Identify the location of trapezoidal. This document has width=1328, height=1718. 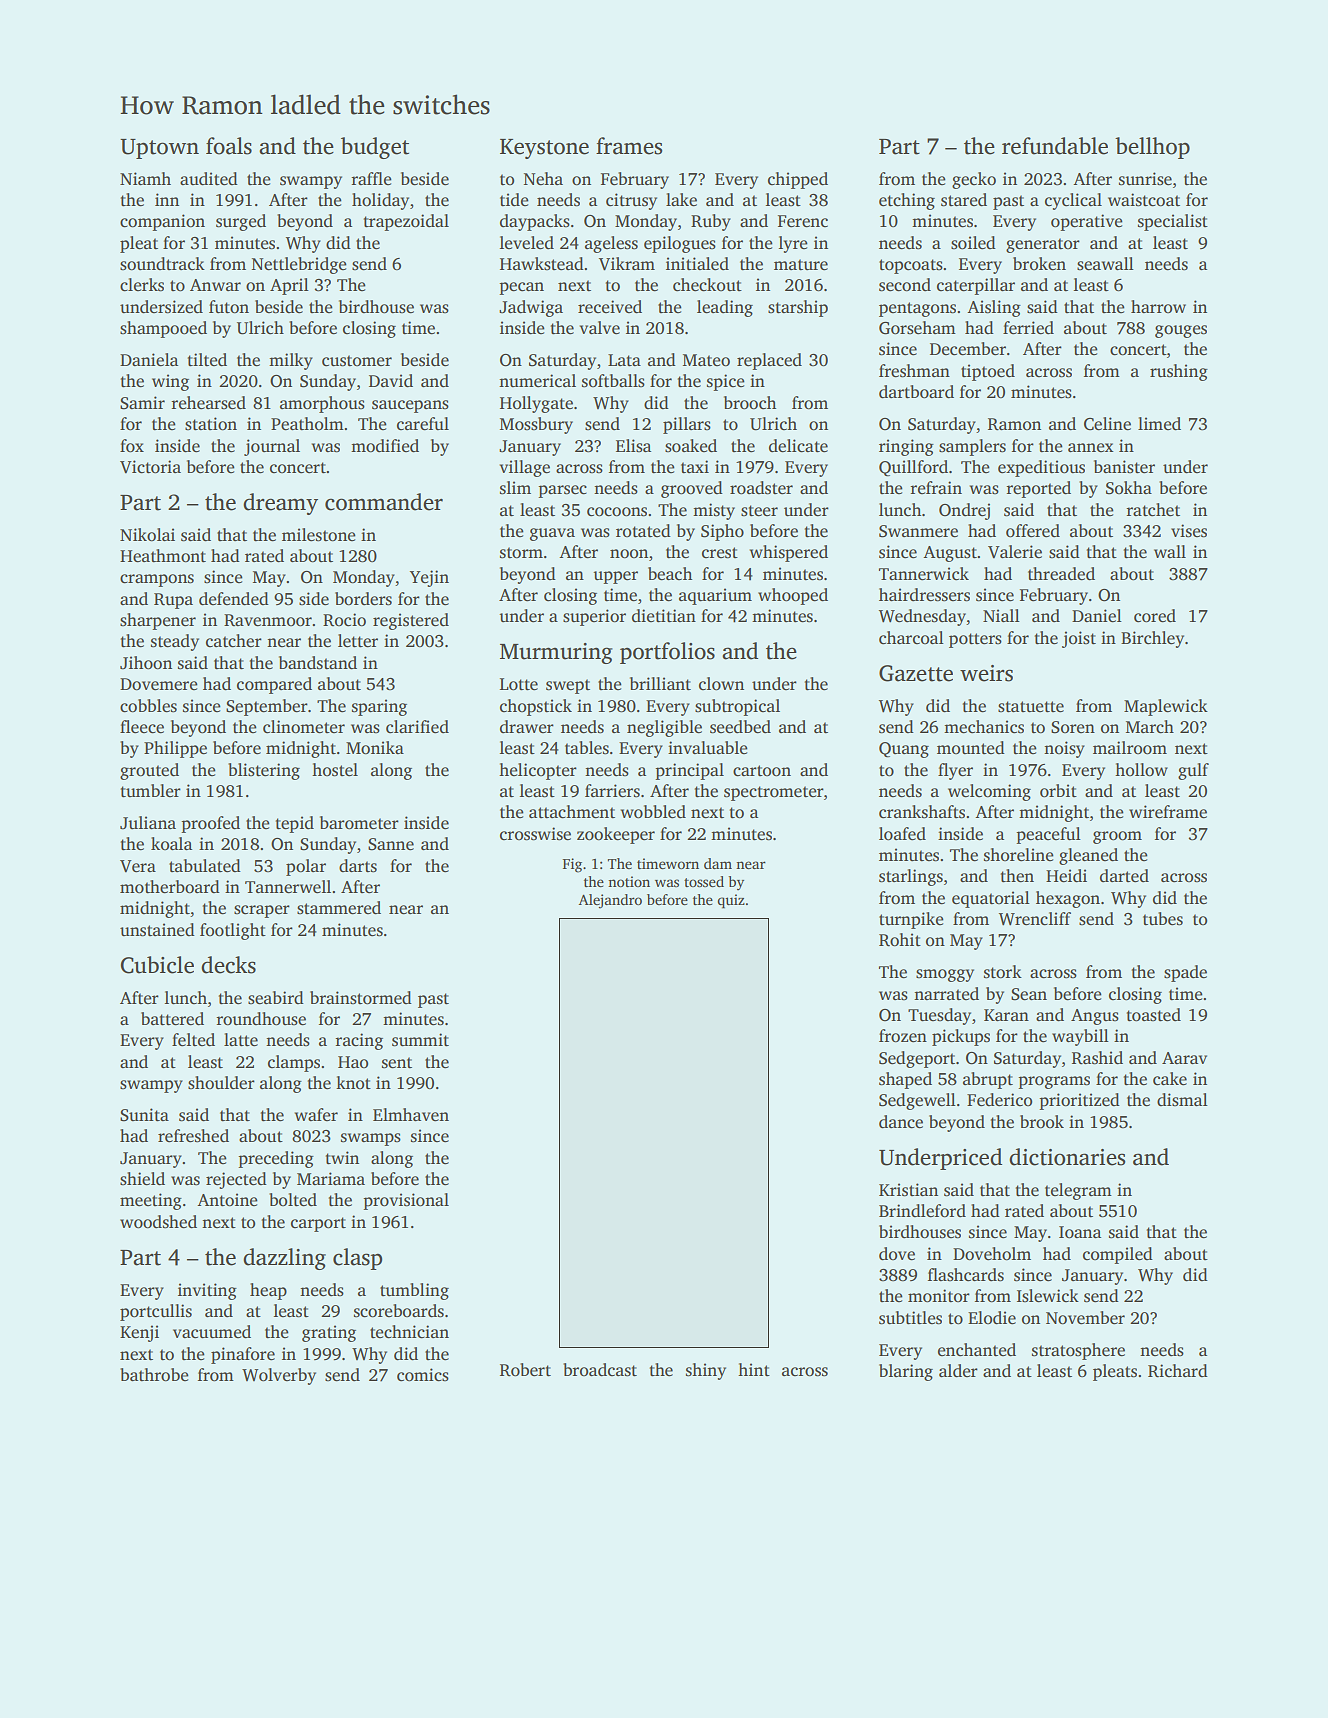
(406, 222).
